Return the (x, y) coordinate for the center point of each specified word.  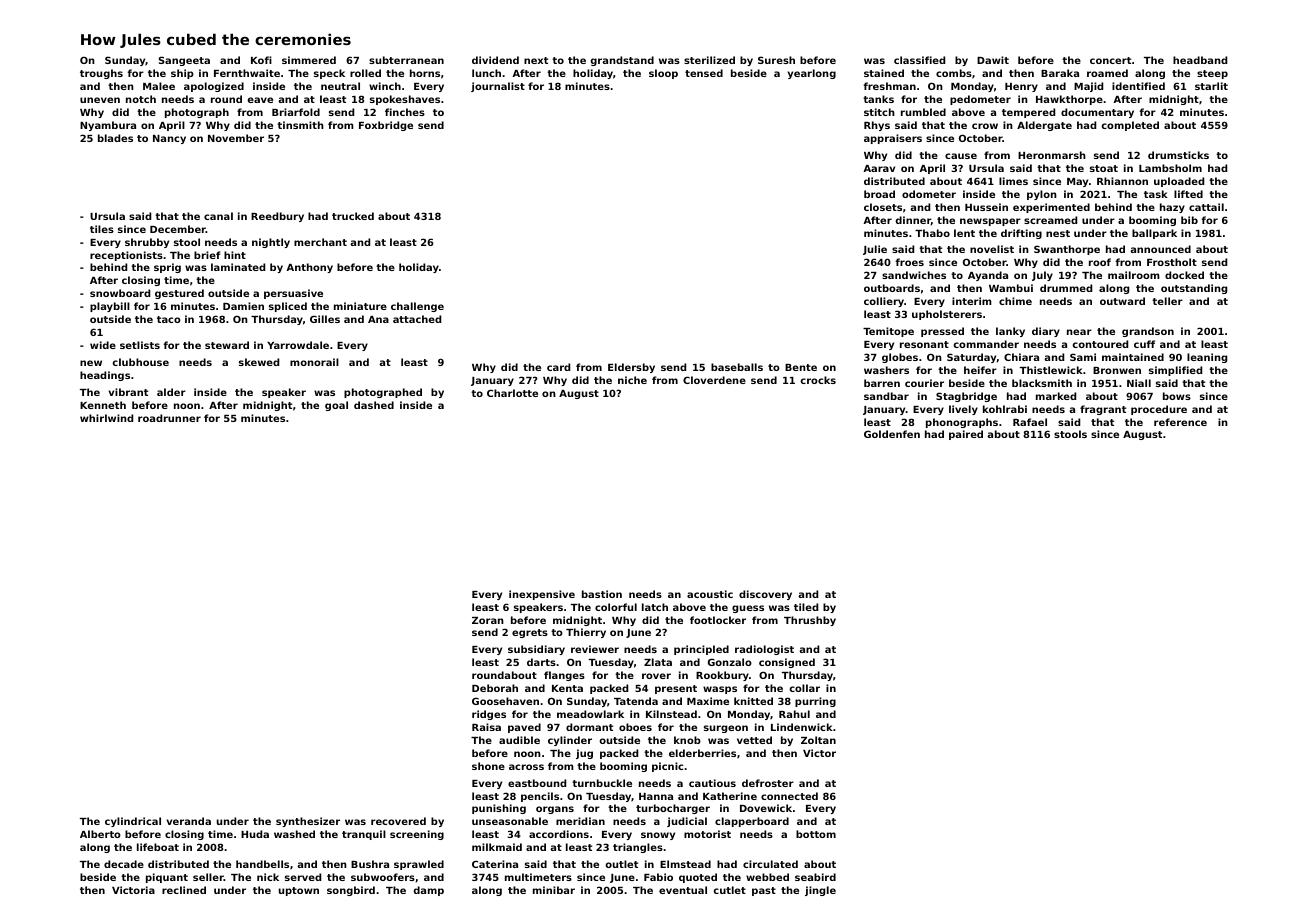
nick (268, 877)
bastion (602, 594)
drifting (1021, 234)
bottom (816, 834)
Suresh (776, 60)
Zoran (488, 620)
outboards (892, 288)
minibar (554, 890)
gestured (179, 294)
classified (919, 60)
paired (966, 435)
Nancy (169, 139)
